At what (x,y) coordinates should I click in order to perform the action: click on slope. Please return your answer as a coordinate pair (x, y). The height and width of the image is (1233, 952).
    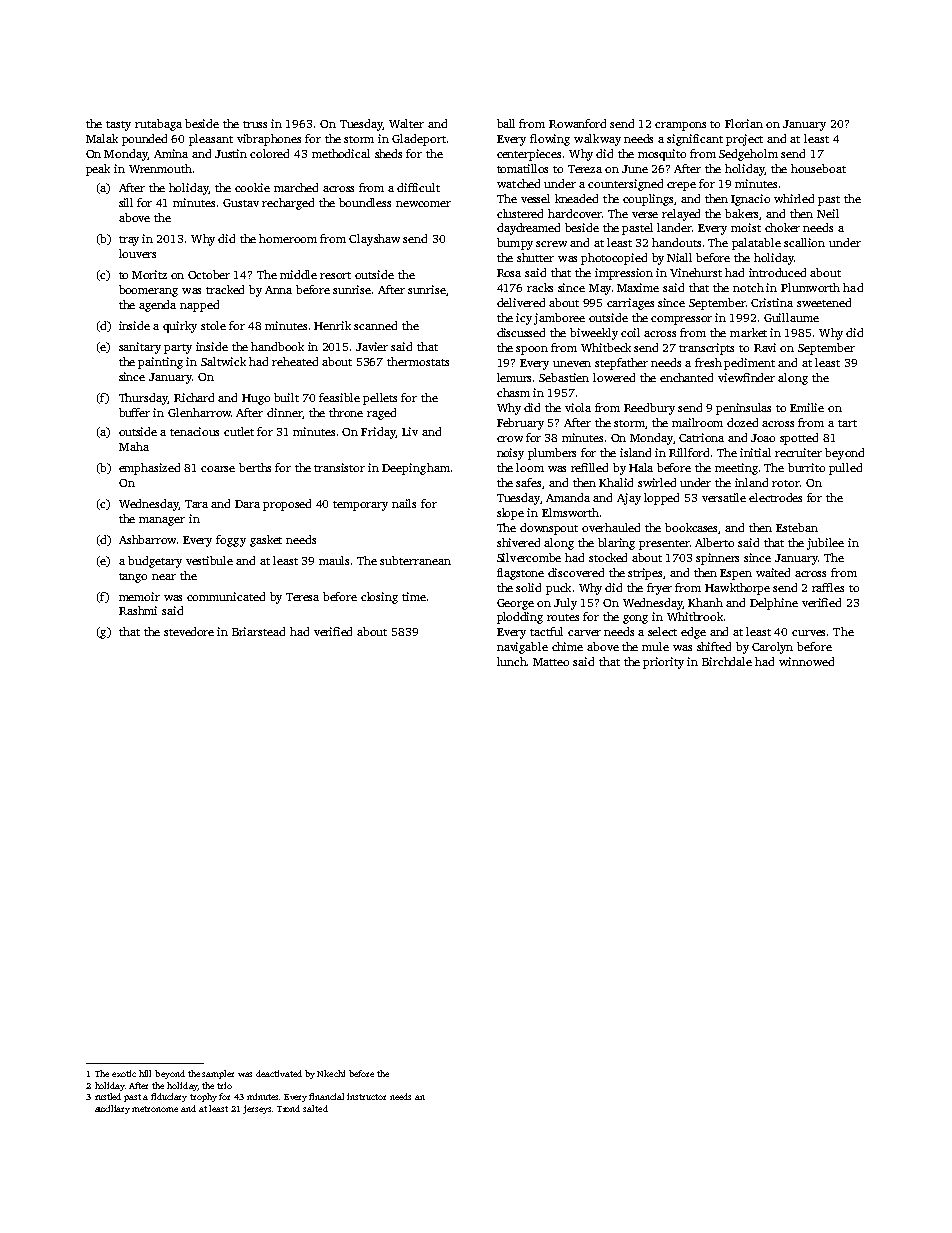
    Looking at the image, I should click on (510, 514).
